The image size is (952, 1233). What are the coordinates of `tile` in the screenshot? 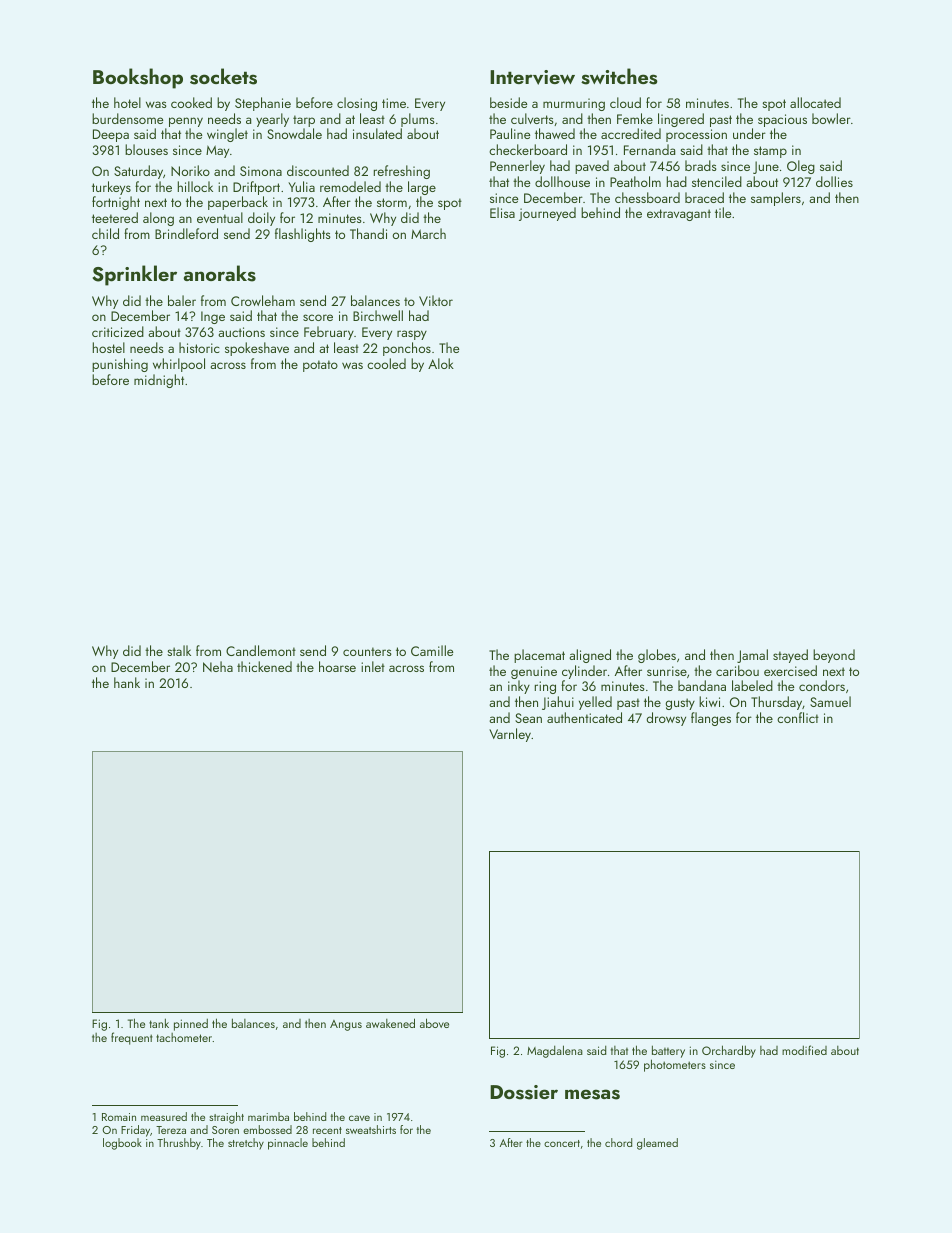 It's located at (723, 212).
